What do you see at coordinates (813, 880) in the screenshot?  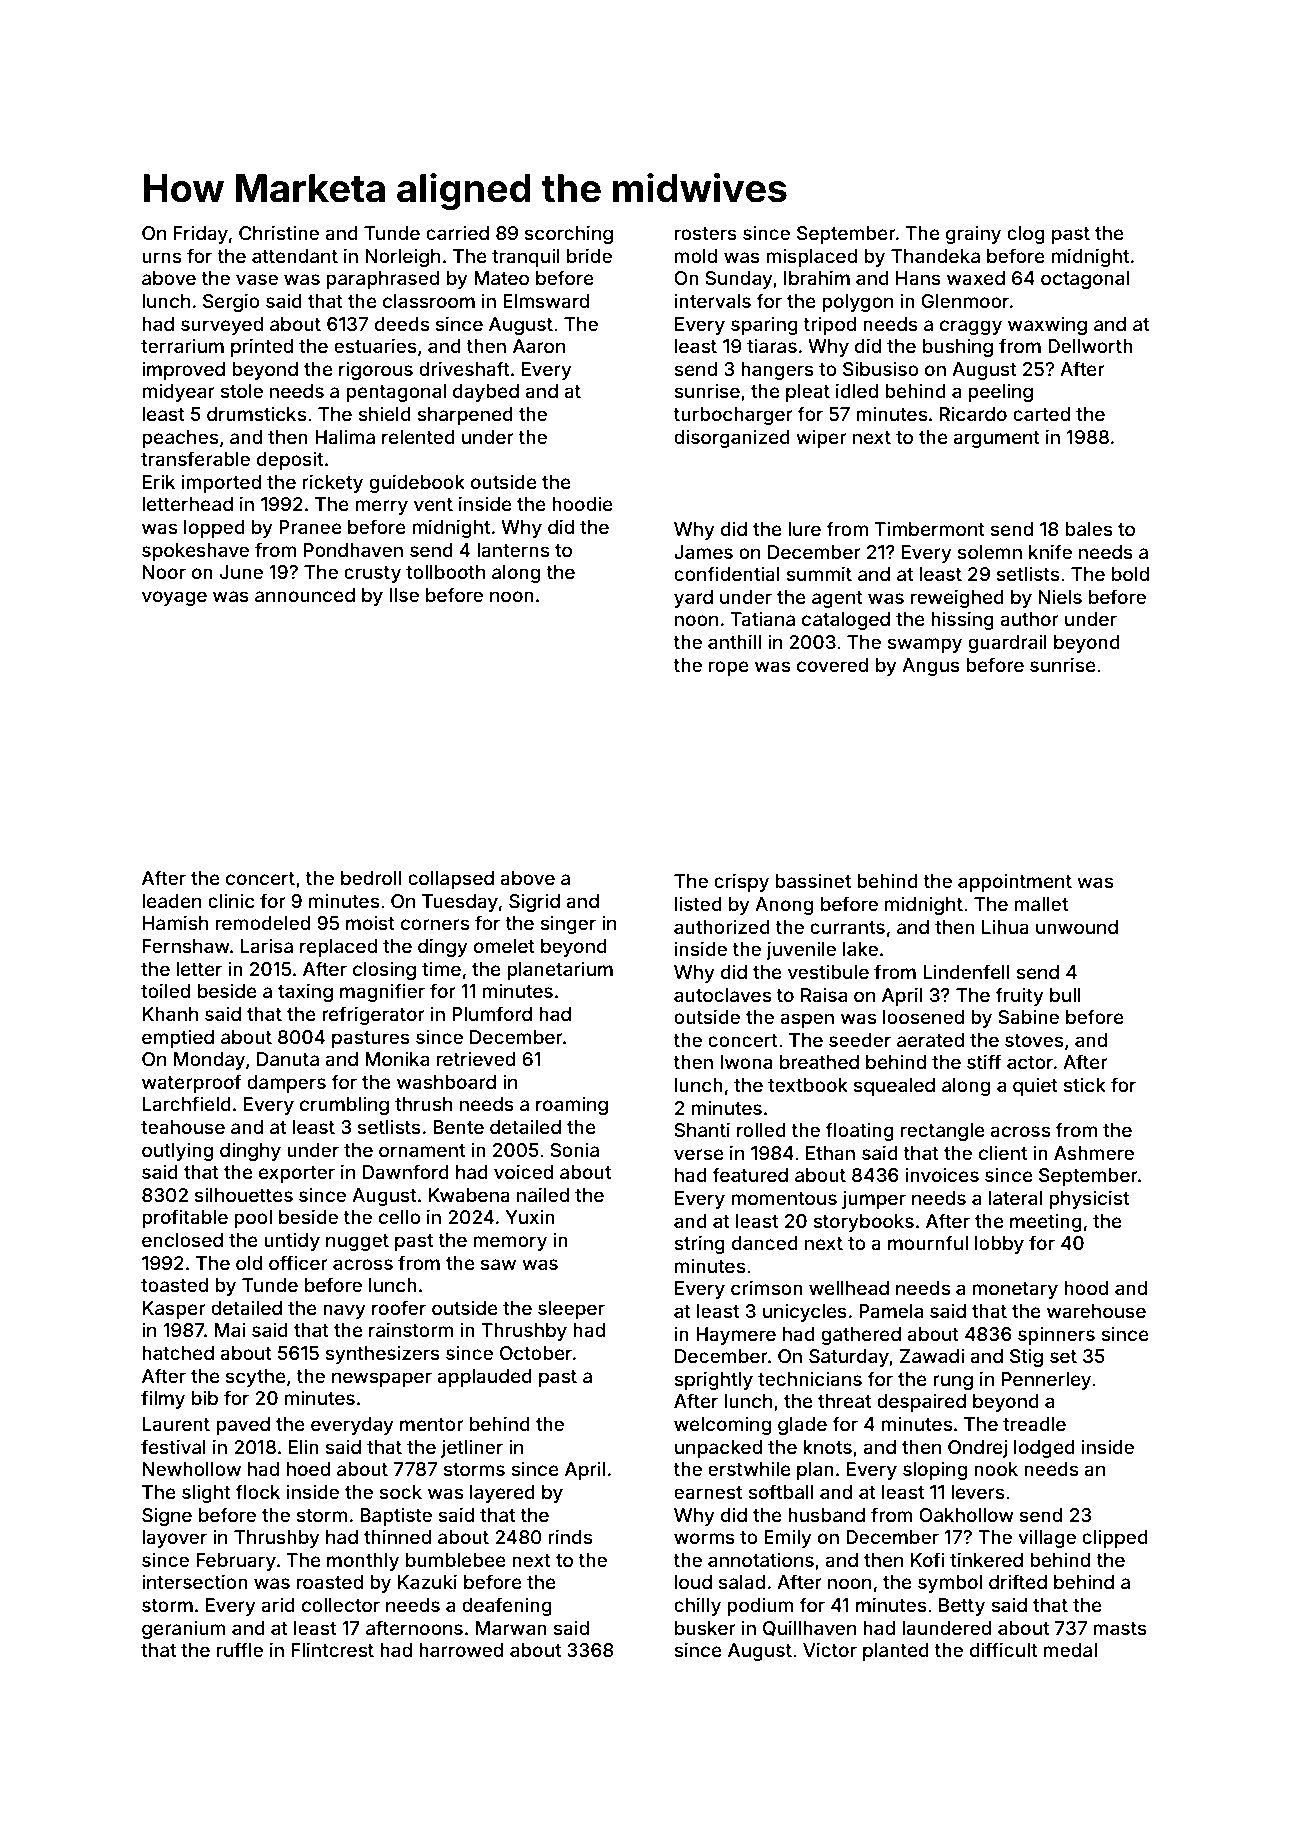 I see `bassinet` at bounding box center [813, 880].
